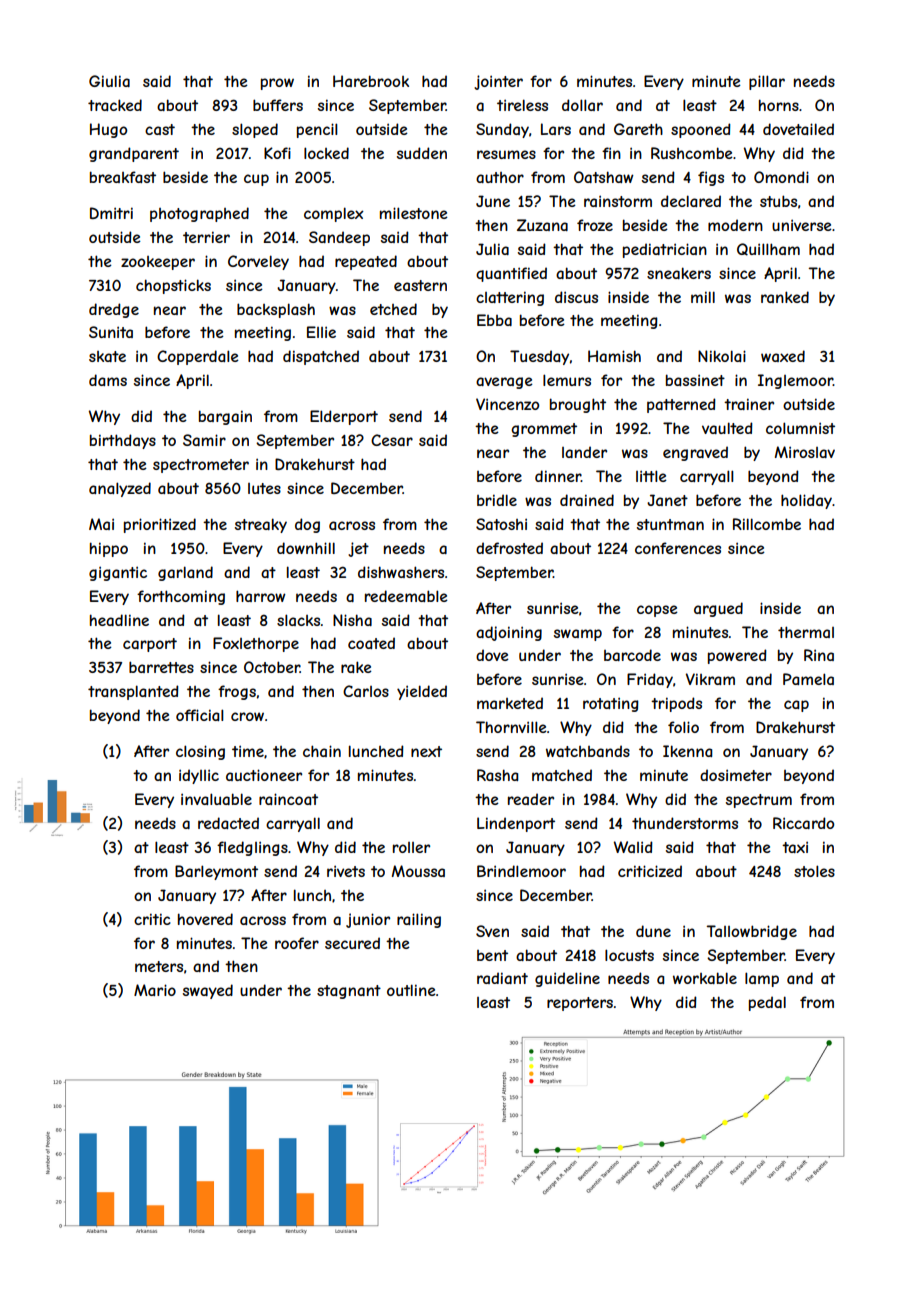 The image size is (924, 1308). What do you see at coordinates (411, 847) in the document?
I see `roller` at bounding box center [411, 847].
